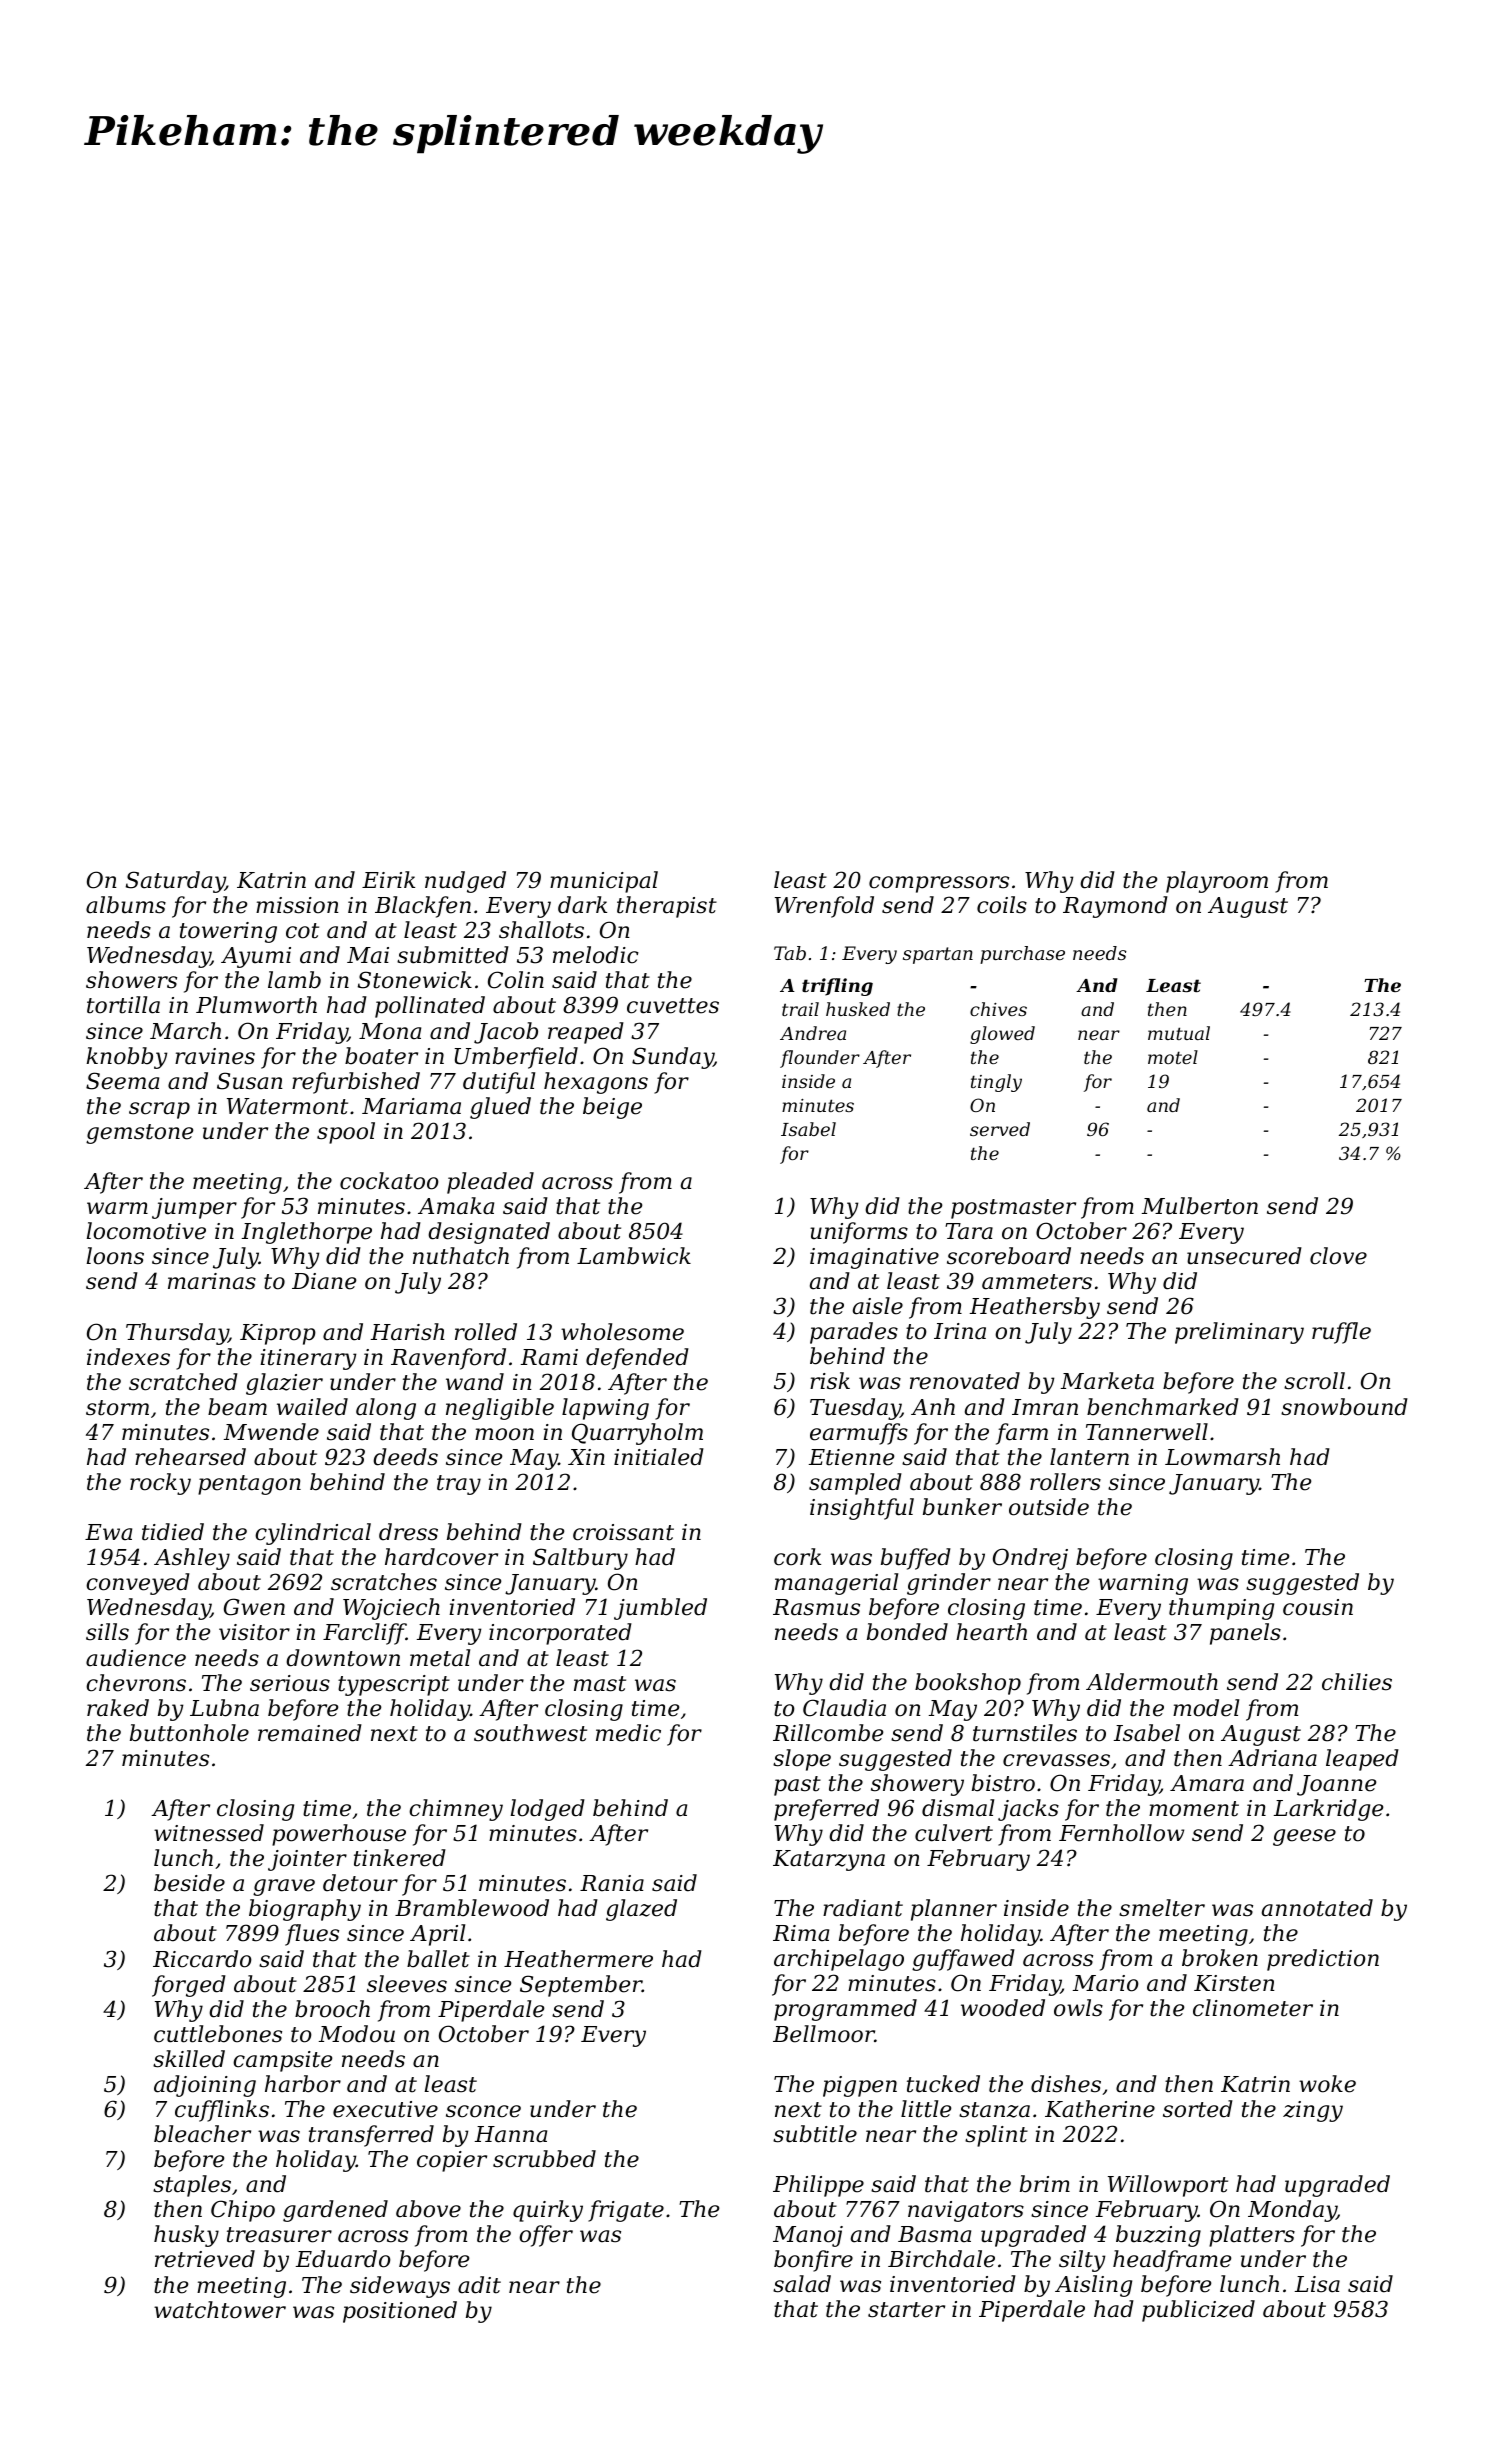 The width and height of the image is (1496, 2464). I want to click on served, so click(1000, 1129).
